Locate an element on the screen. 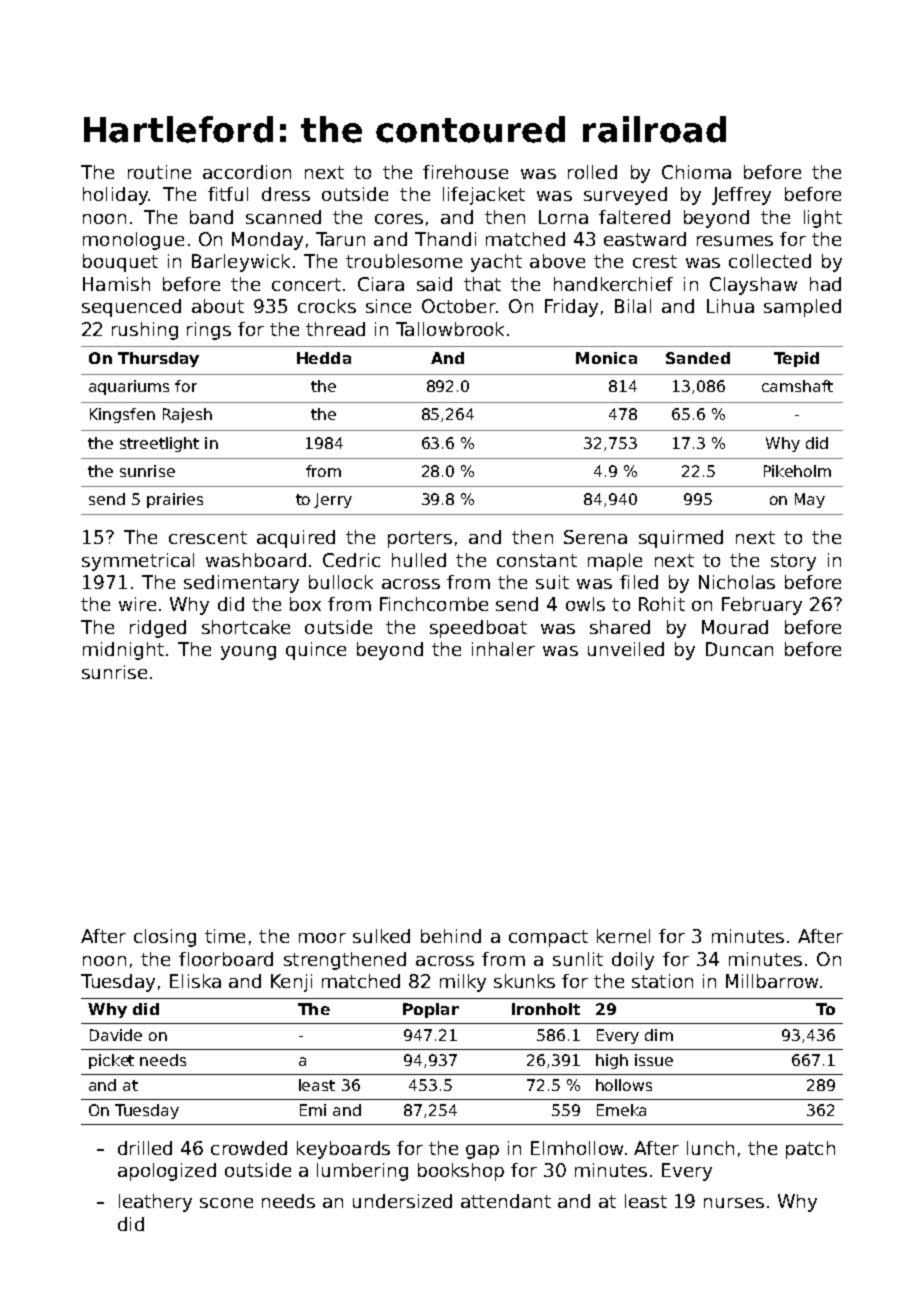 The height and width of the screenshot is (1308, 924). Duncan is located at coordinates (739, 649).
